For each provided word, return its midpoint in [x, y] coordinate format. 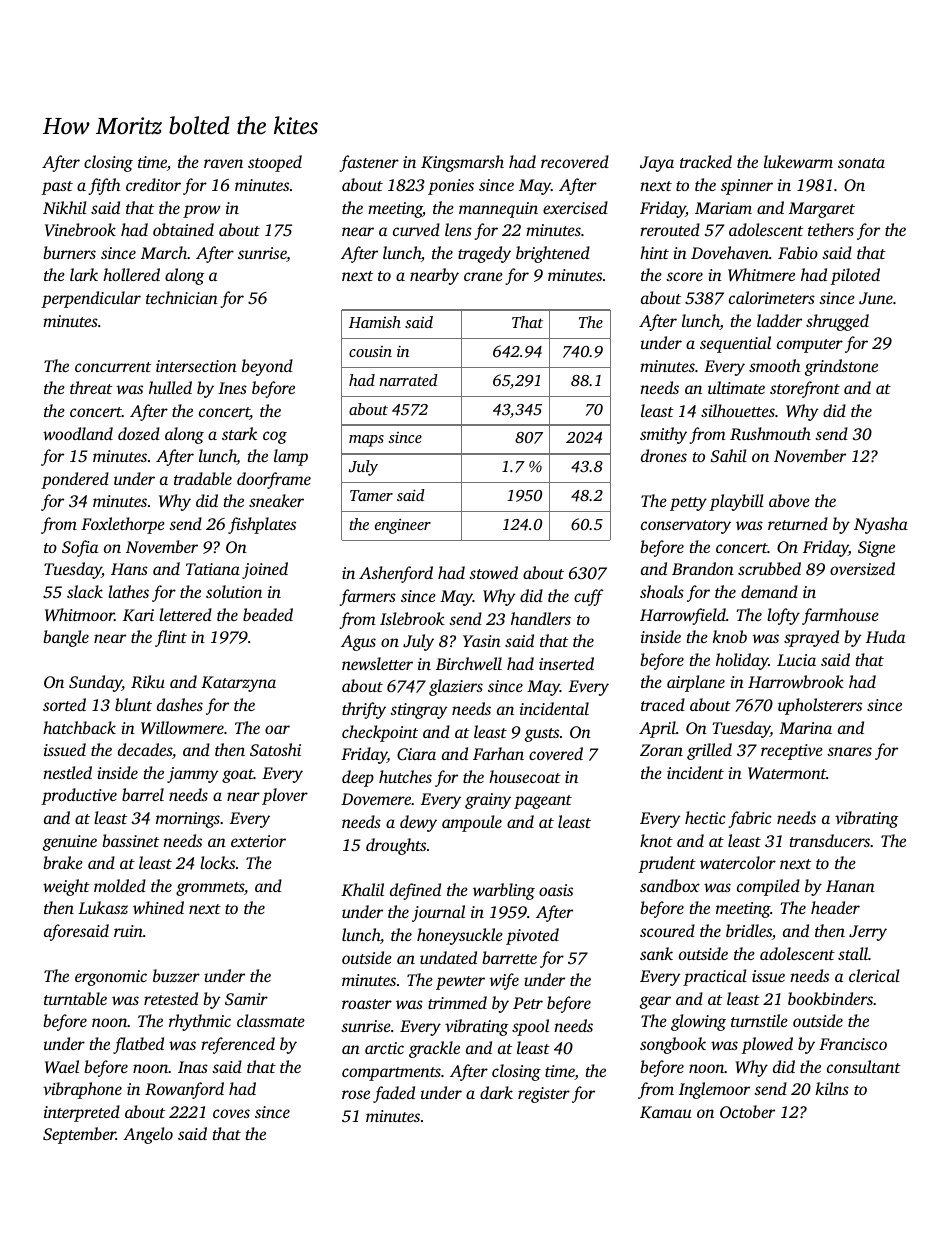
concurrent [113, 367]
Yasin [482, 641]
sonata [861, 163]
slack [85, 591]
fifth [105, 186]
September [79, 1135]
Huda [885, 636]
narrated [408, 380]
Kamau [666, 1112]
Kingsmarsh [462, 163]
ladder [779, 320]
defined [415, 891]
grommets [210, 889]
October [747, 1111]
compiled [768, 887]
